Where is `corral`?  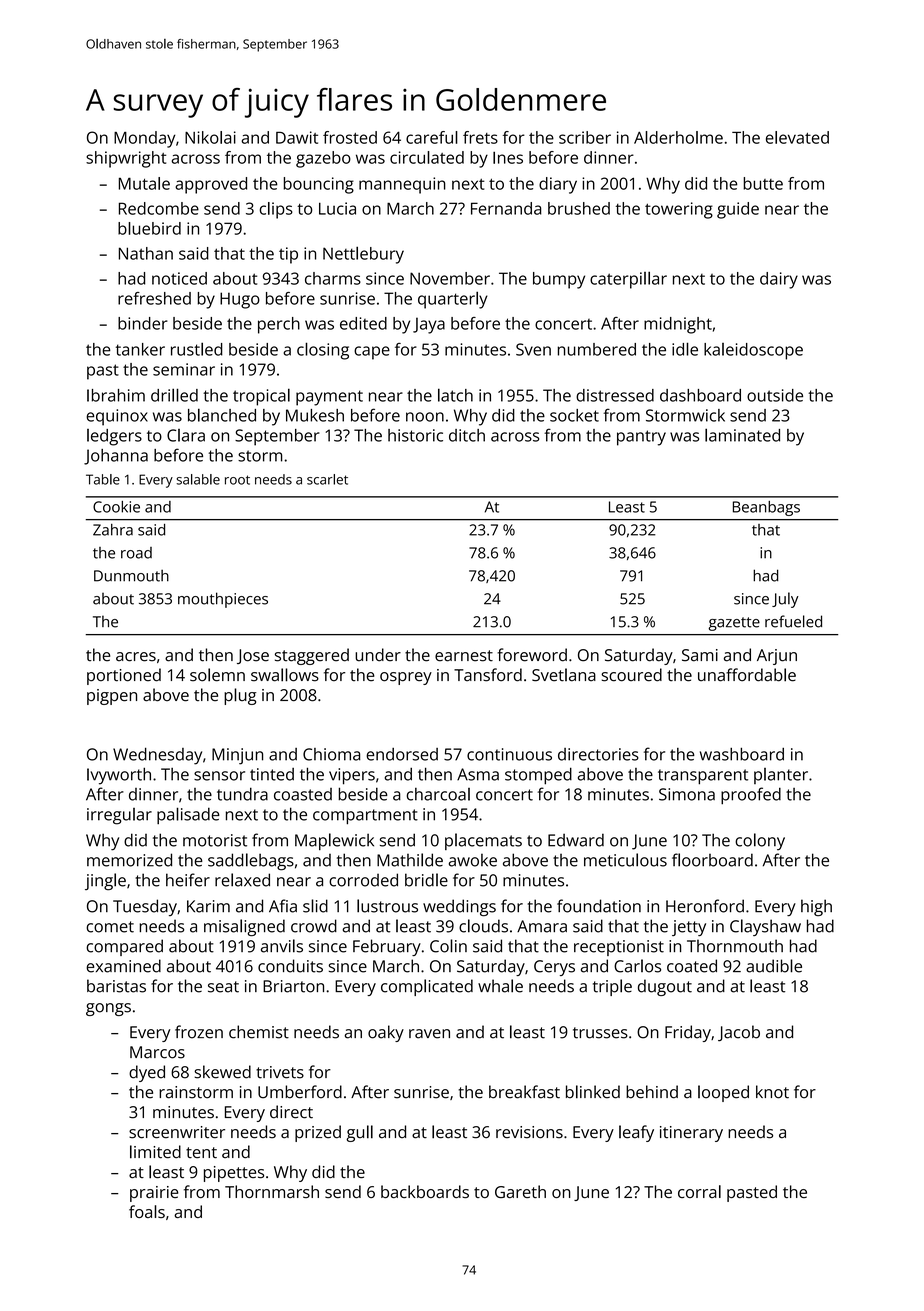
corral is located at coordinates (699, 1191).
